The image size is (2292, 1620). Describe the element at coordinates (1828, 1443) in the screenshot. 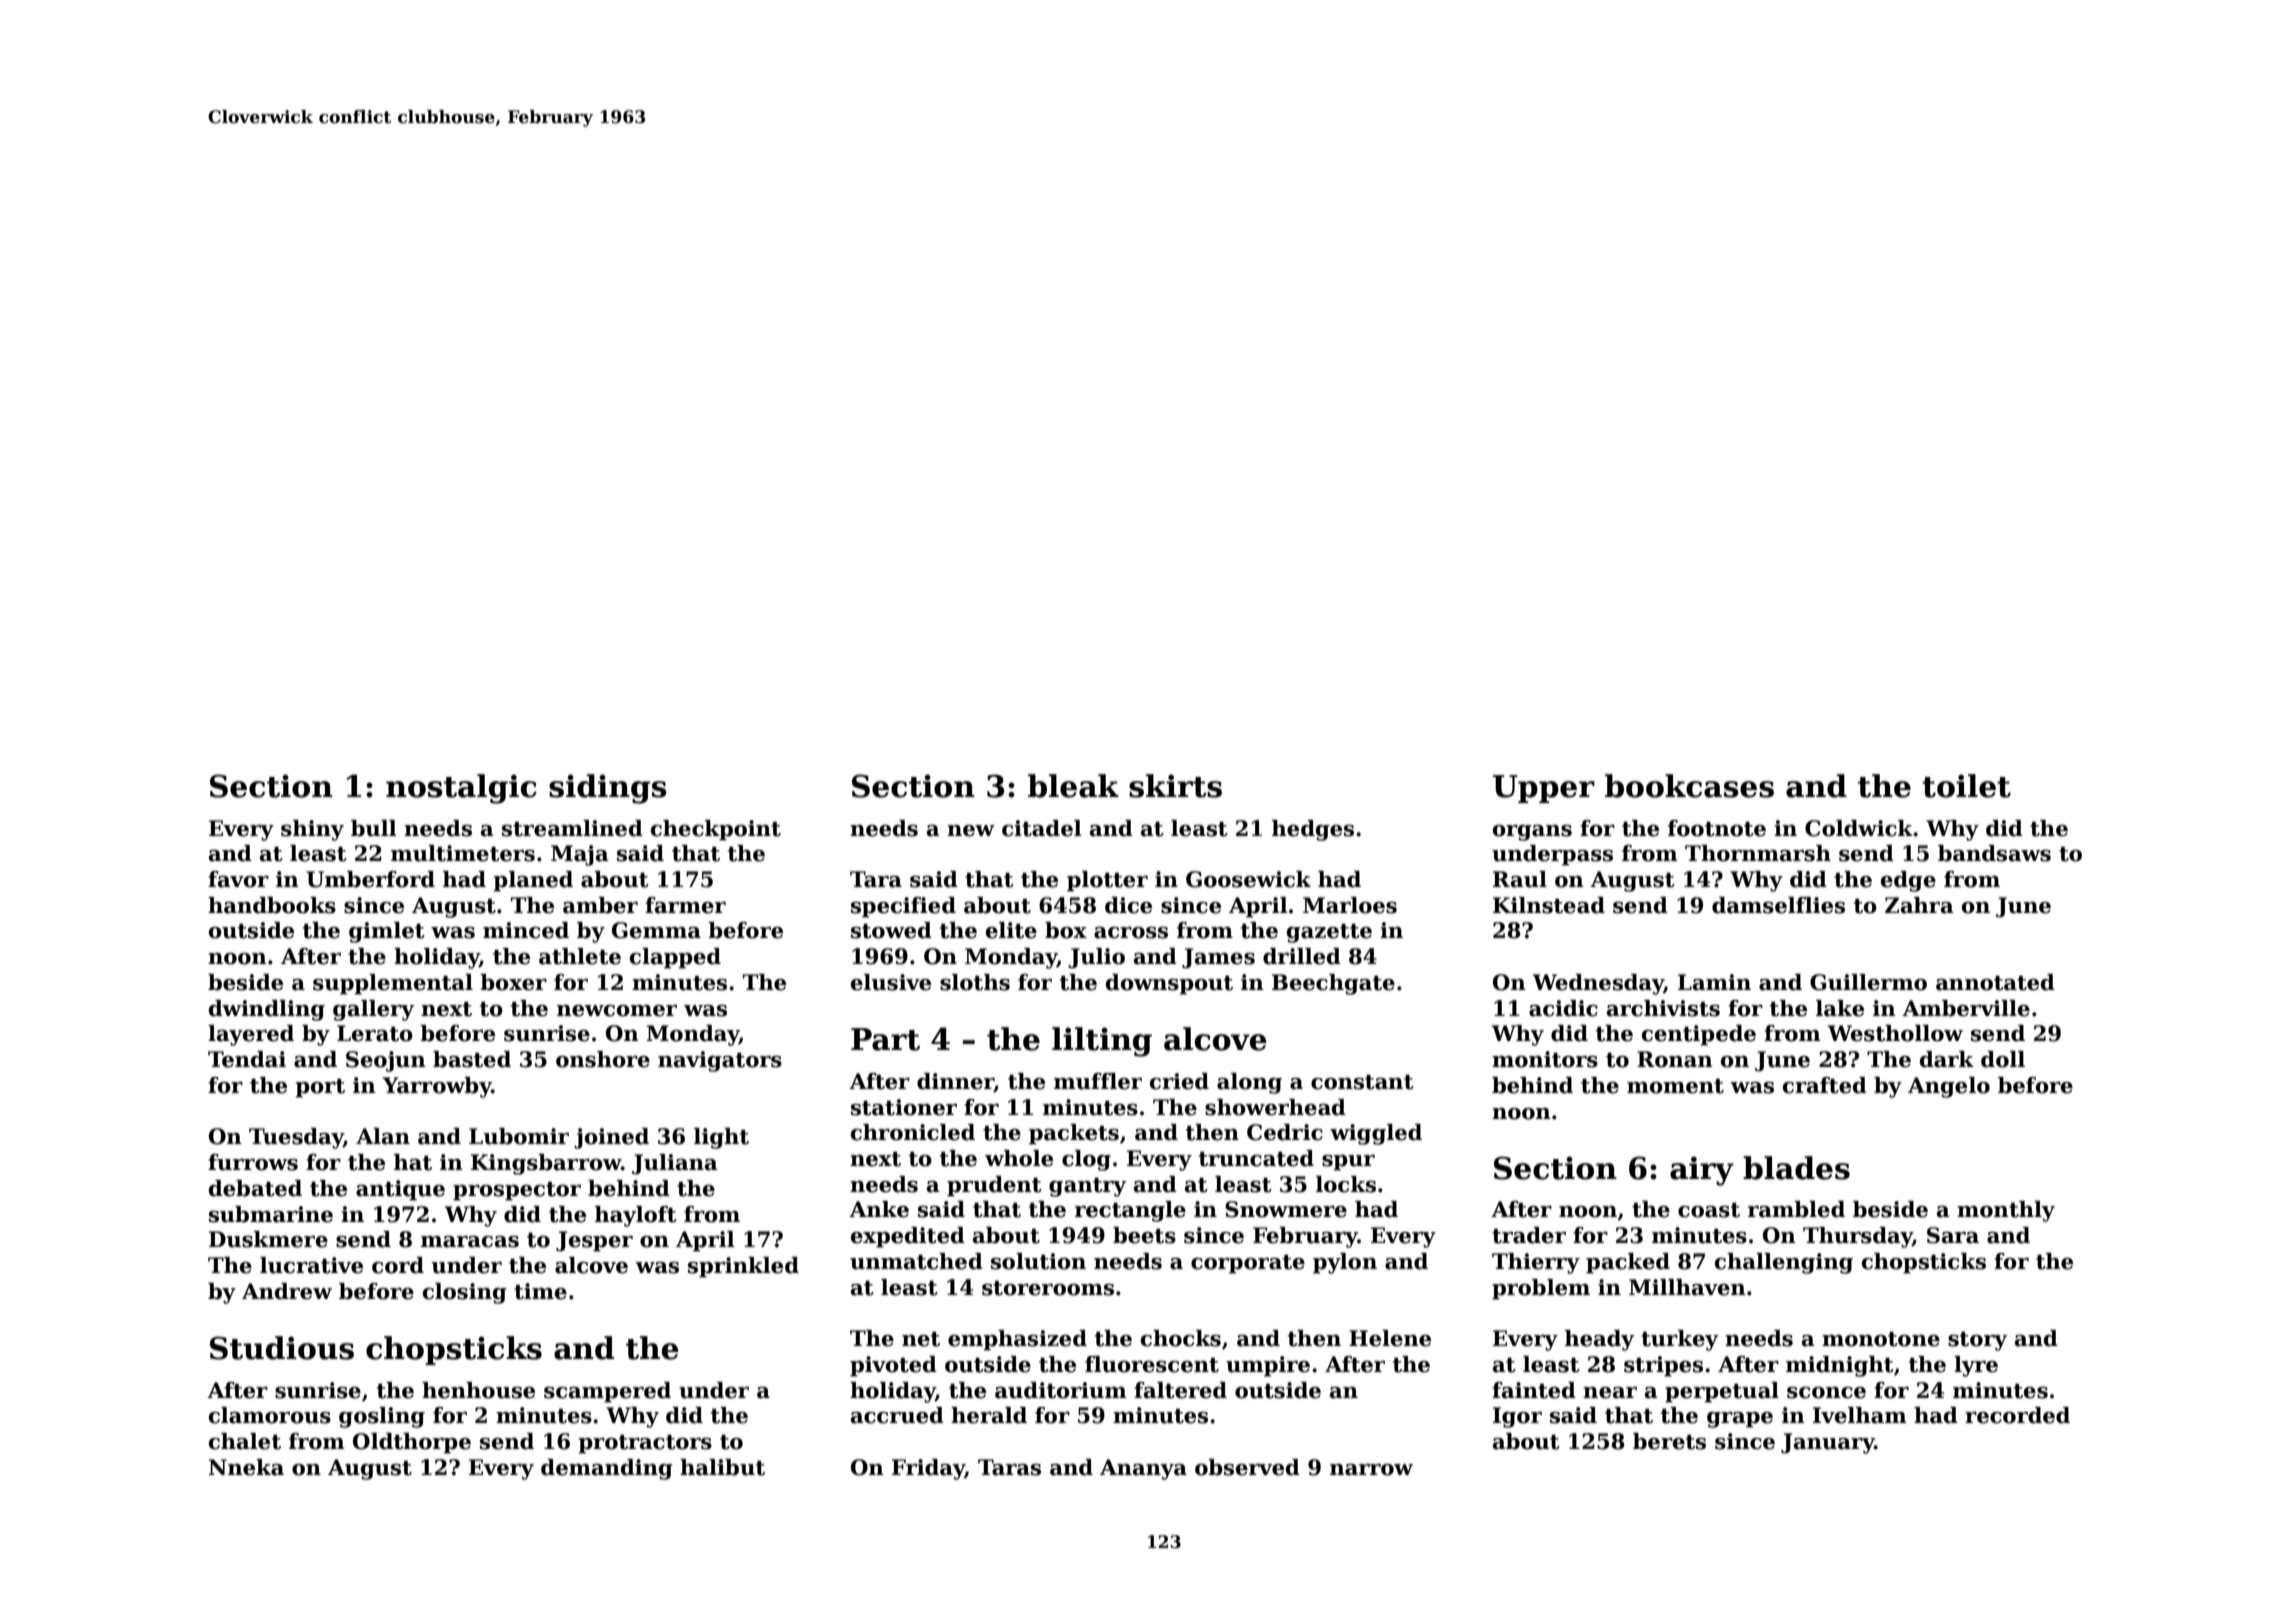

I see `January` at that location.
